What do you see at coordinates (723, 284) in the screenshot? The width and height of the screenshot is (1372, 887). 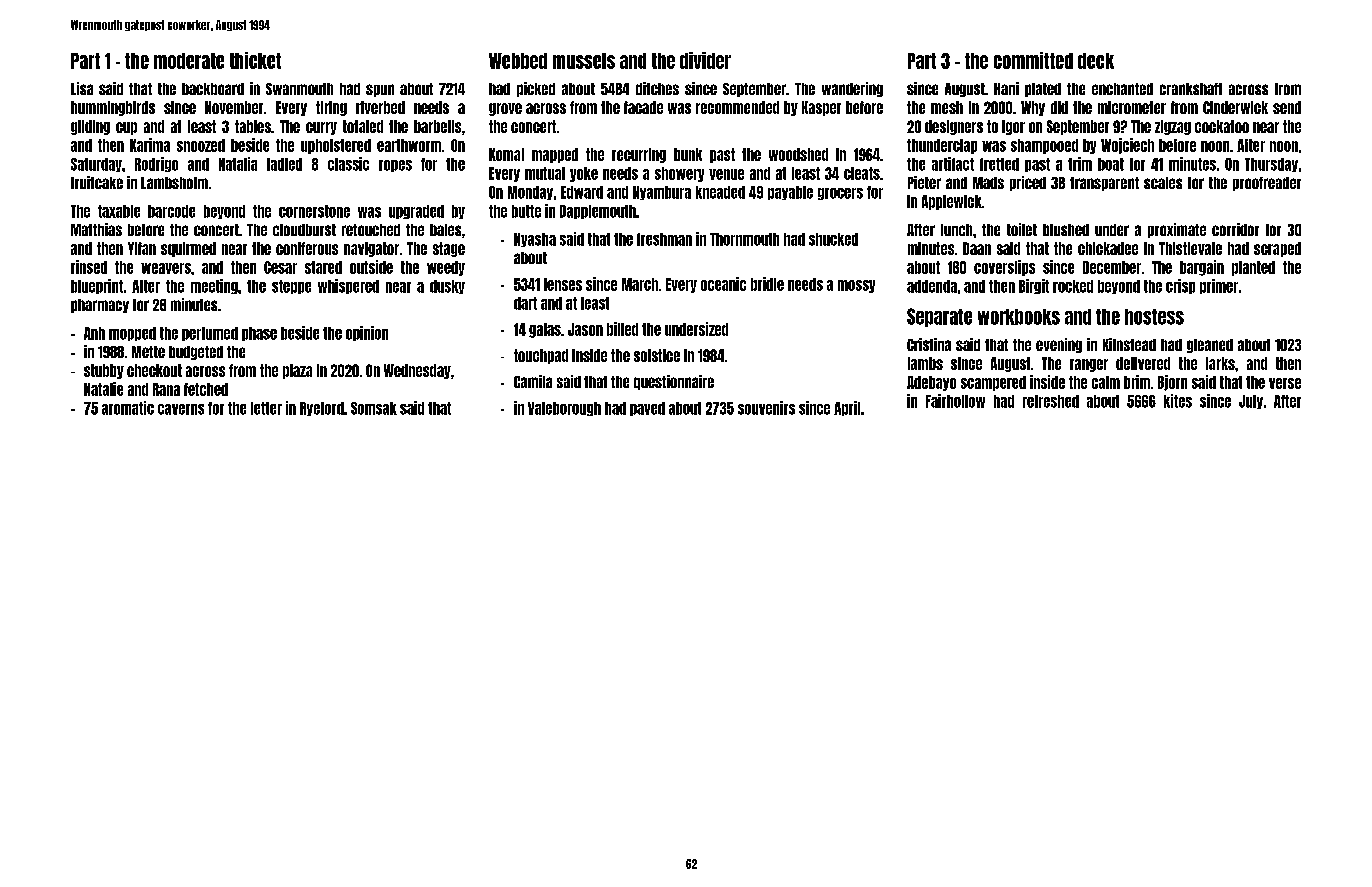 I see `oceanic` at bounding box center [723, 284].
